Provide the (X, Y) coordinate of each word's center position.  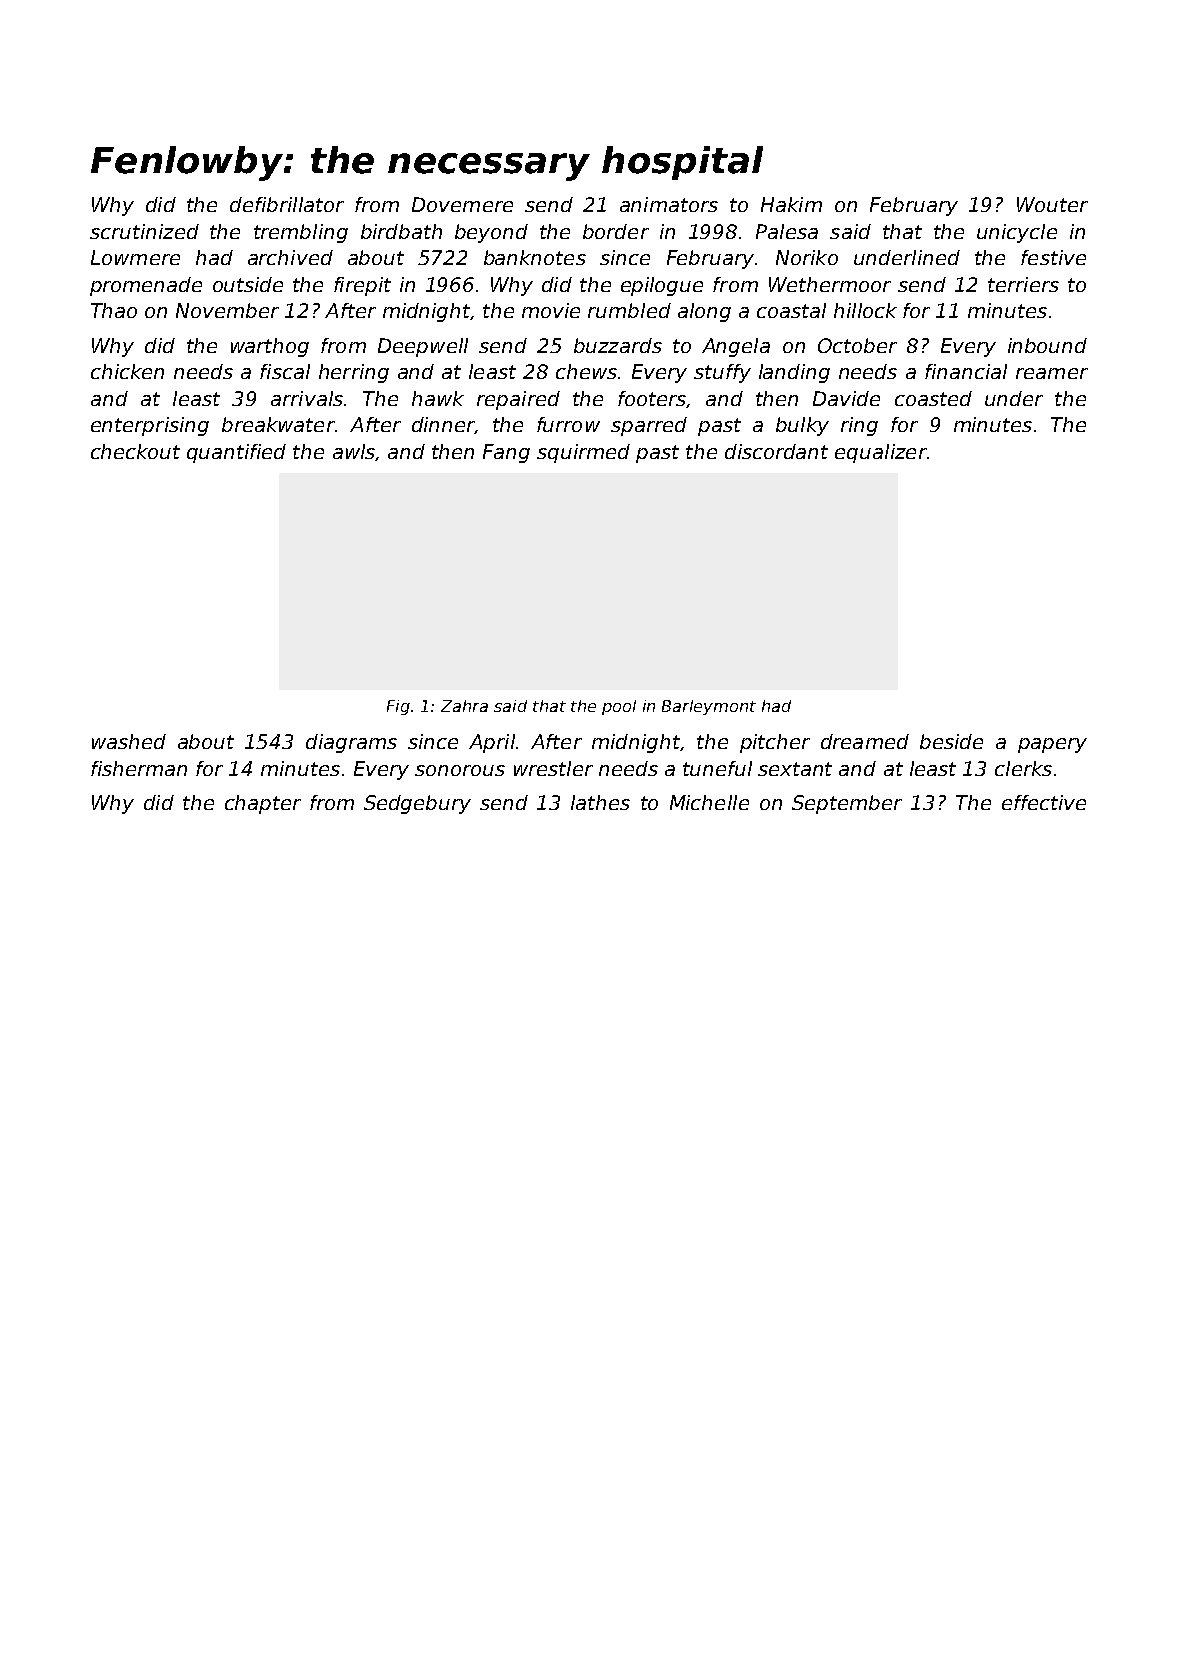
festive (1053, 257)
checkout (135, 451)
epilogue (662, 286)
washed (129, 741)
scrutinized (144, 231)
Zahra (464, 706)
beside (951, 741)
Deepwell (423, 347)
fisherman (139, 768)
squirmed (583, 453)
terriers (1023, 284)
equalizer (881, 453)
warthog (270, 347)
